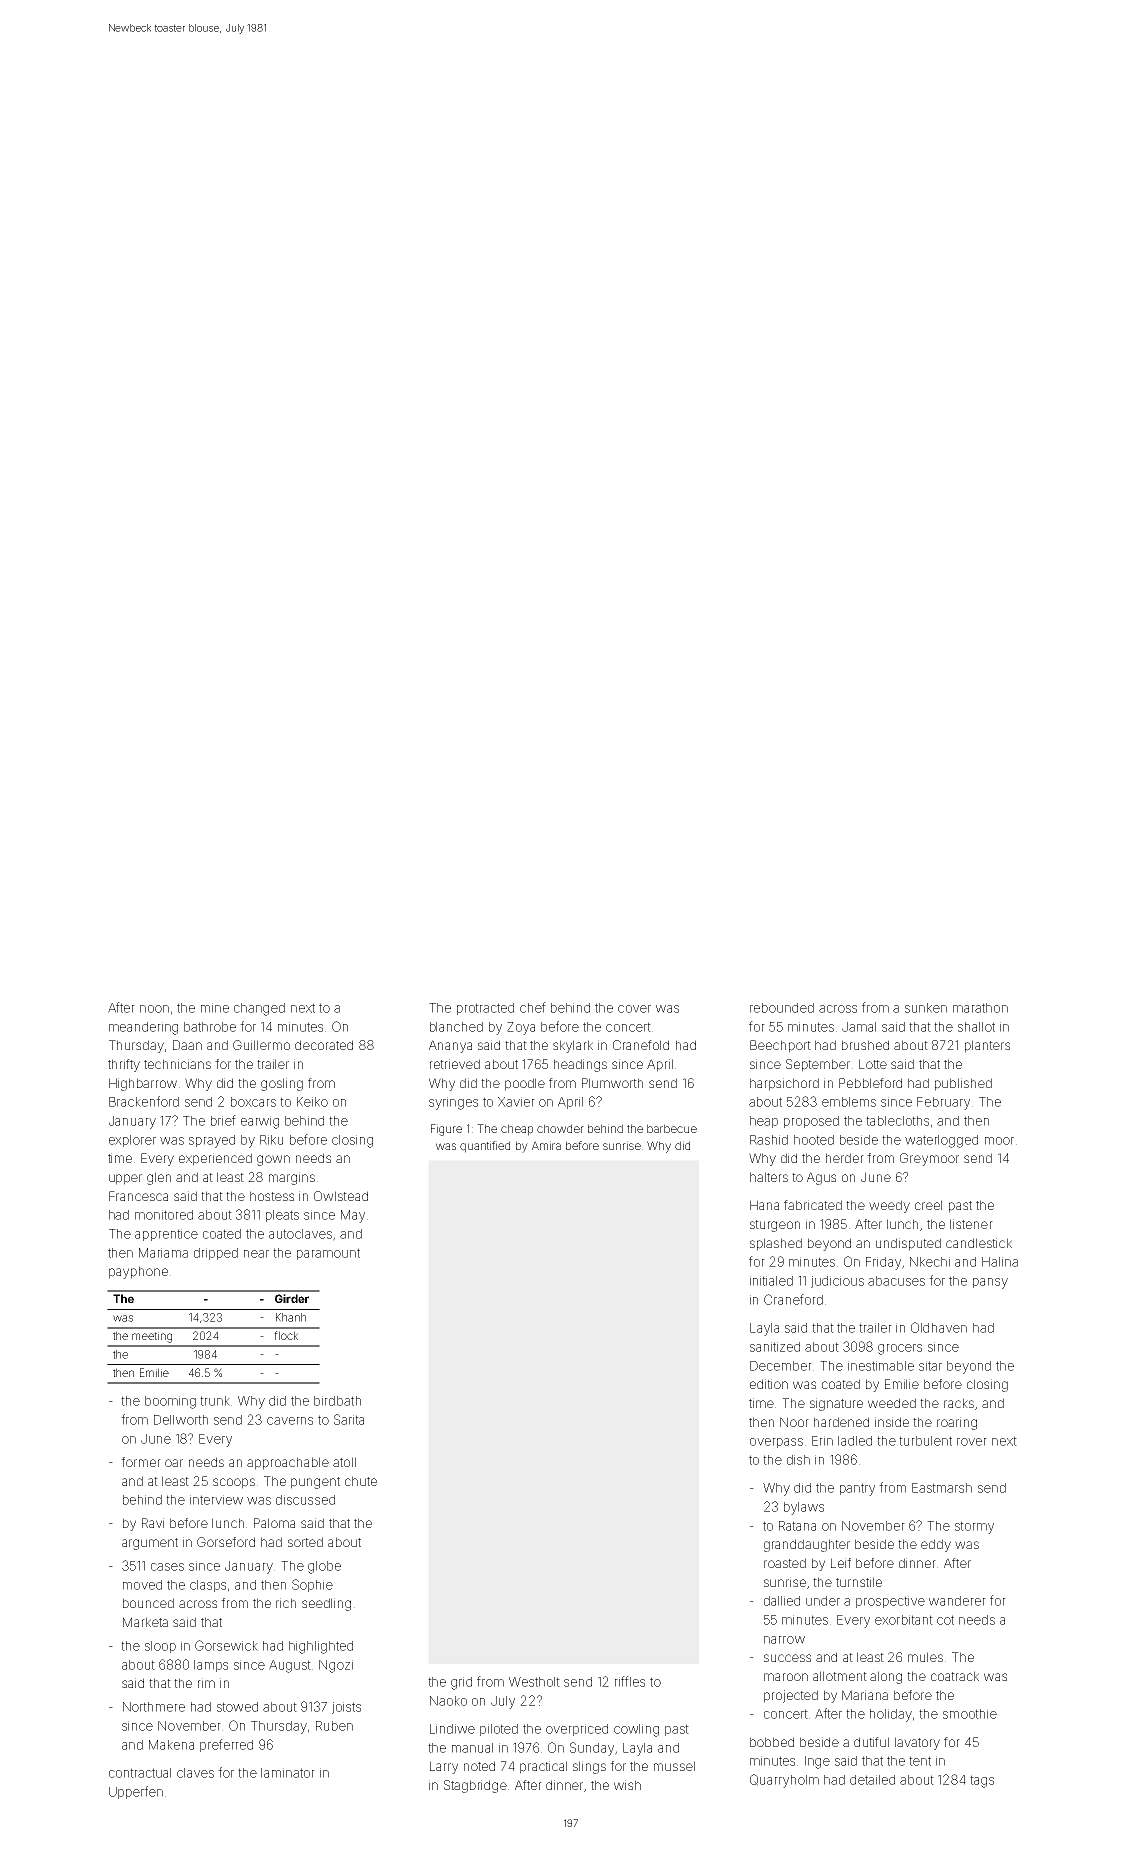 The width and height of the image is (1127, 1857). I want to click on Quarryholm, so click(784, 1781).
